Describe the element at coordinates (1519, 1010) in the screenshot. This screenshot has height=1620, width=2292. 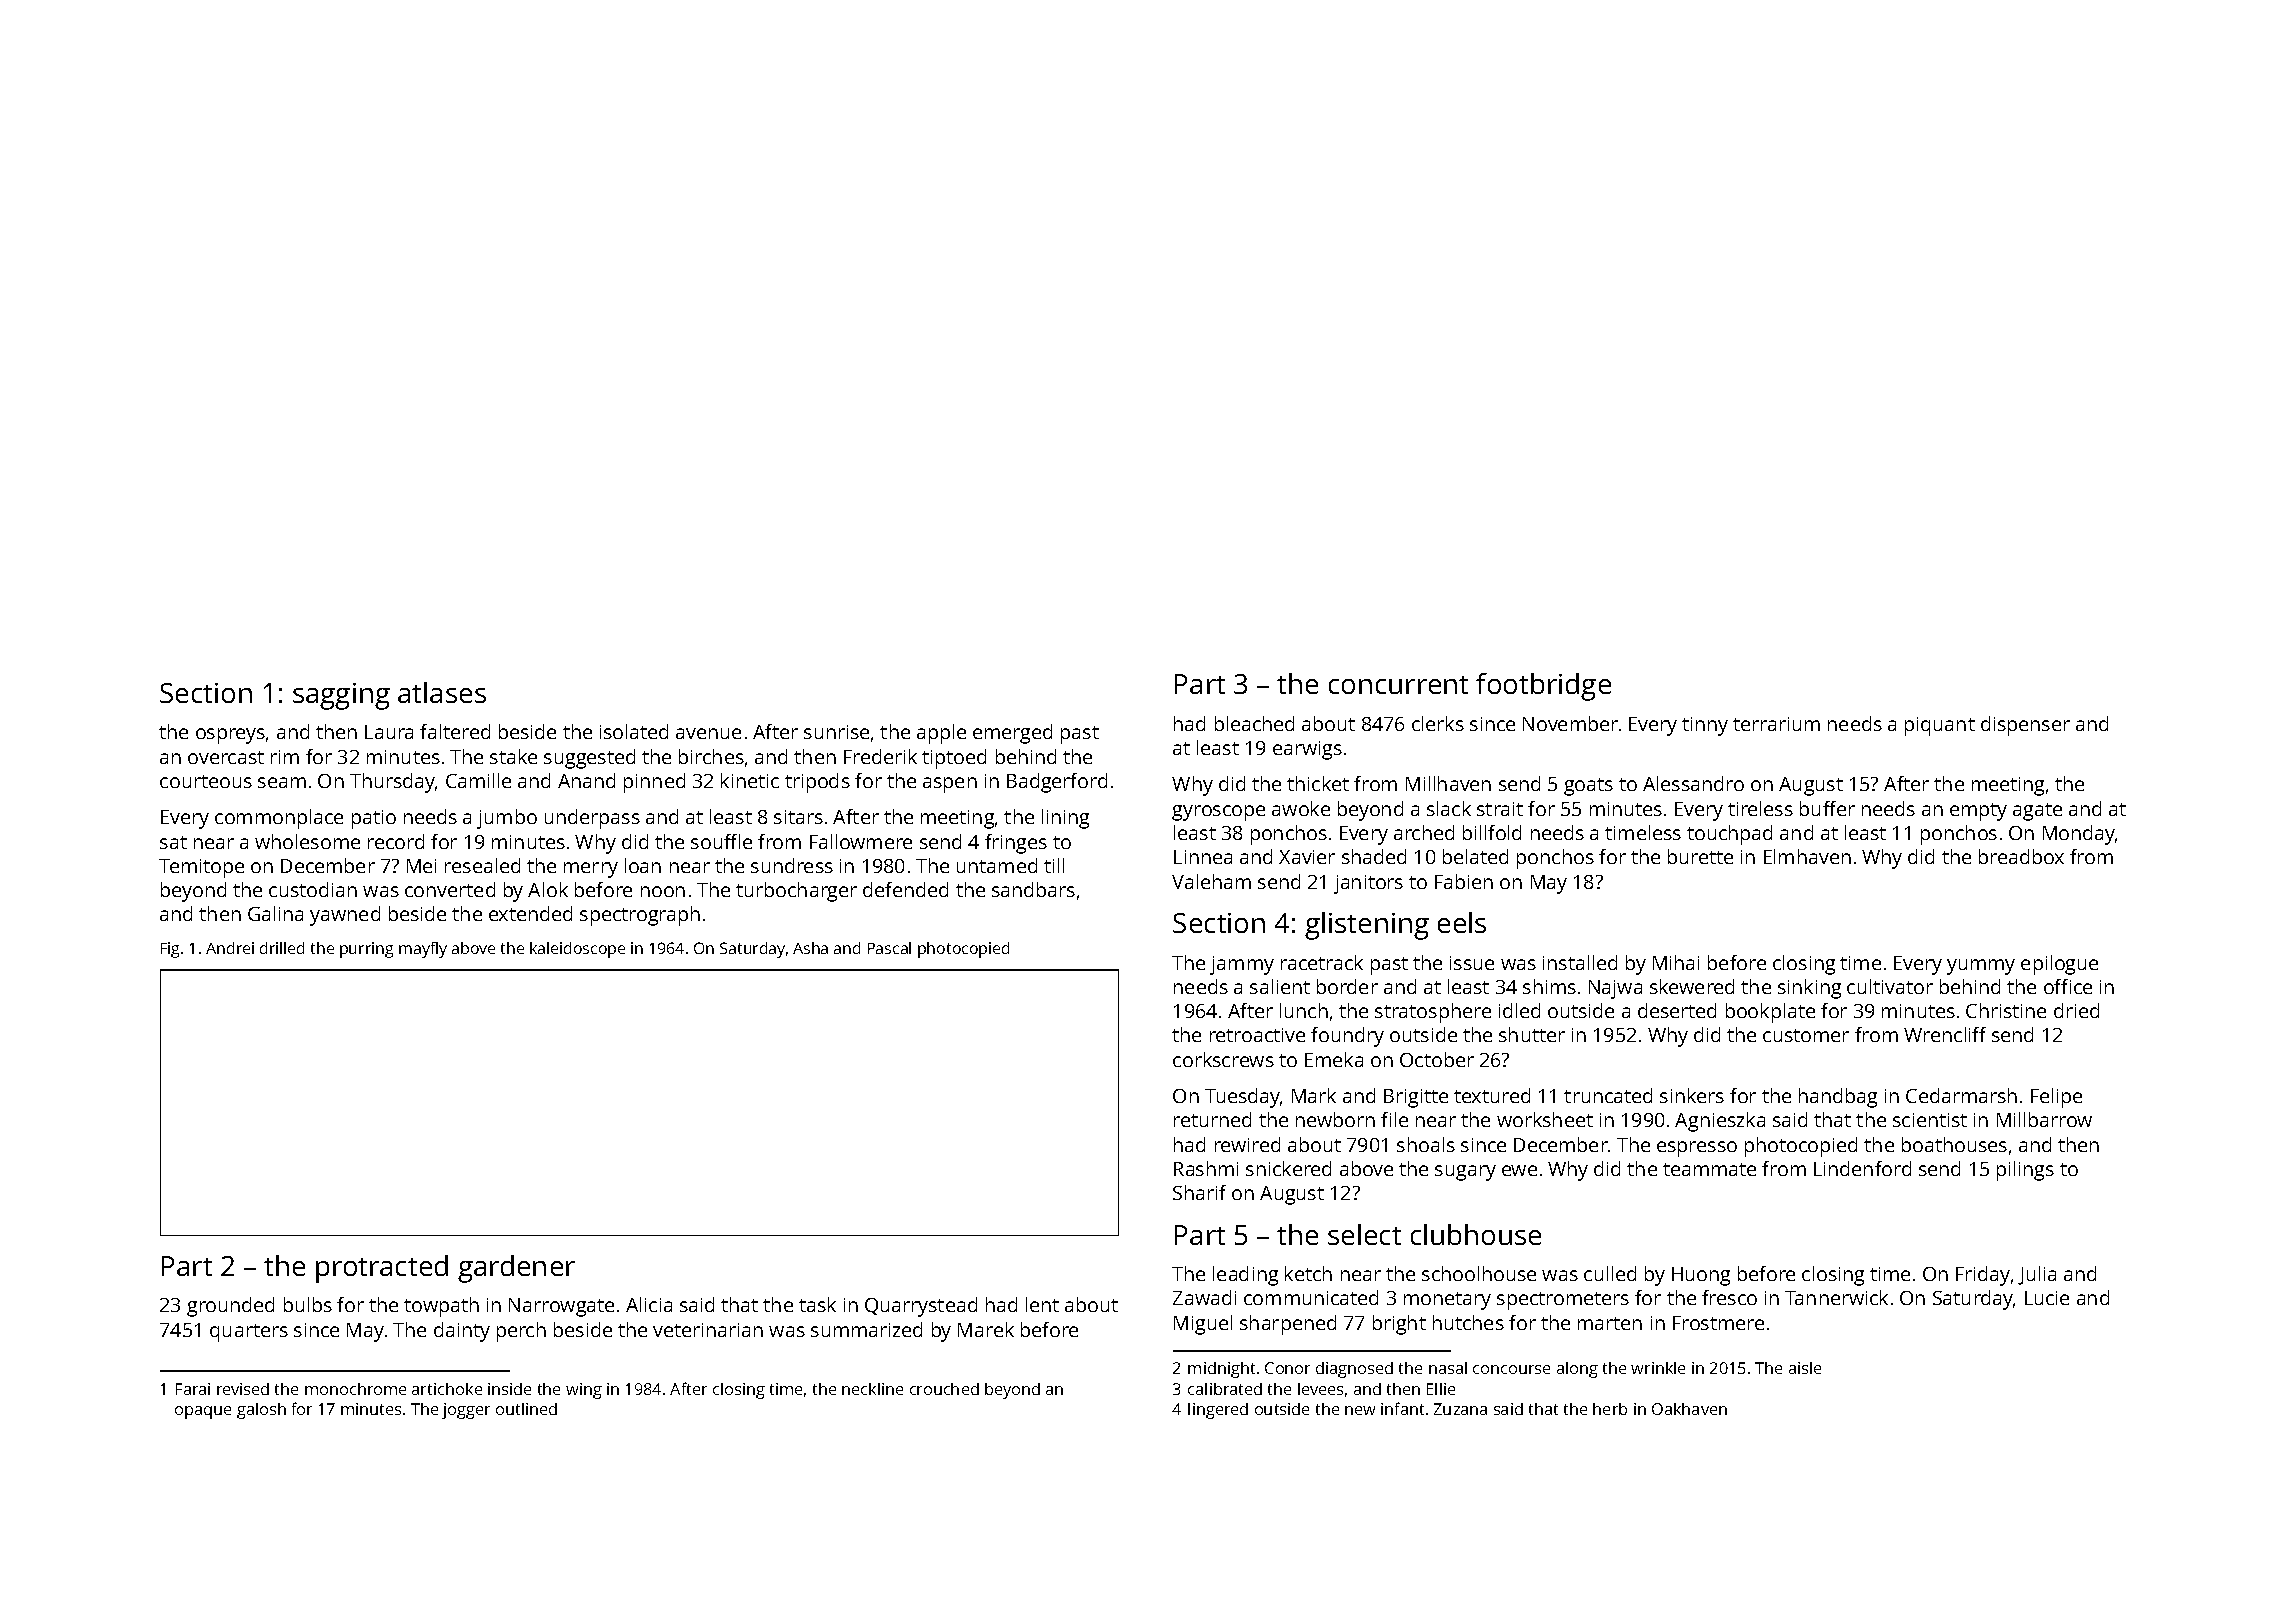
I see `idled` at that location.
